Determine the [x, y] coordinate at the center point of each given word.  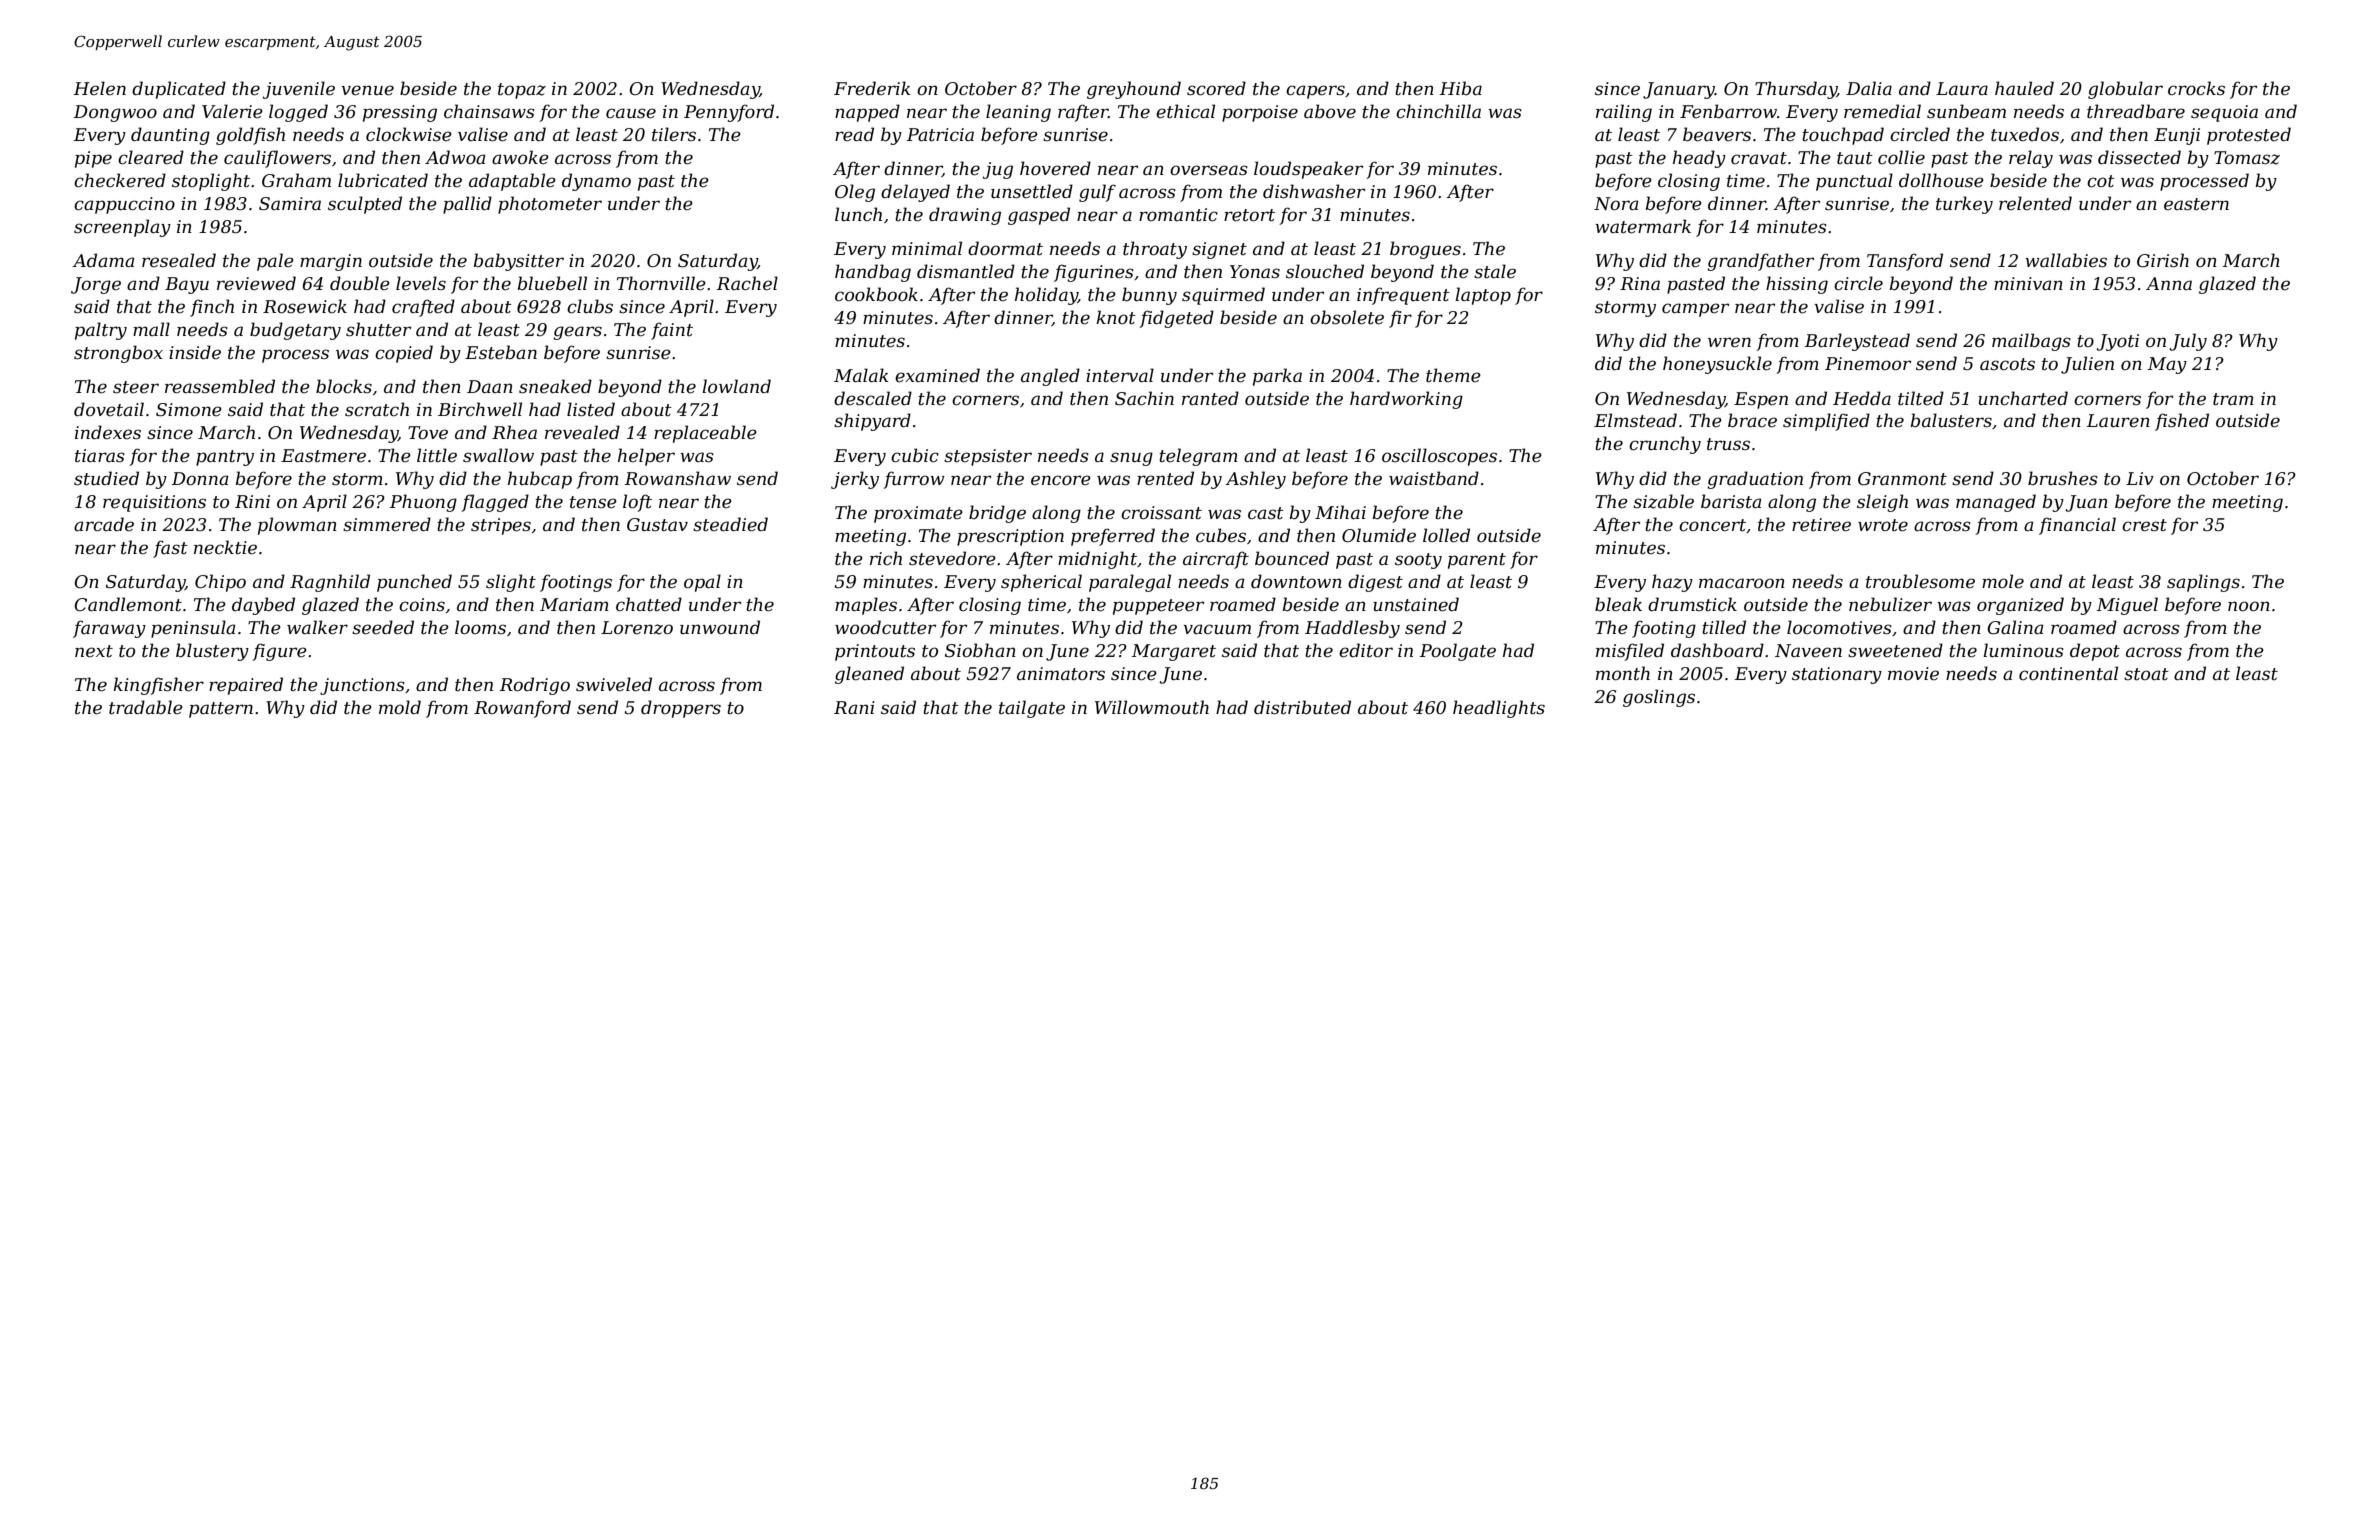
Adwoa [455, 157]
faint [672, 331]
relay [2031, 159]
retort [1249, 215]
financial [2077, 526]
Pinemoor [1868, 364]
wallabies [2066, 260]
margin [331, 262]
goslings [1659, 698]
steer [136, 387]
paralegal [1130, 583]
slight [511, 583]
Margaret [1174, 652]
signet [1219, 250]
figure [279, 652]
